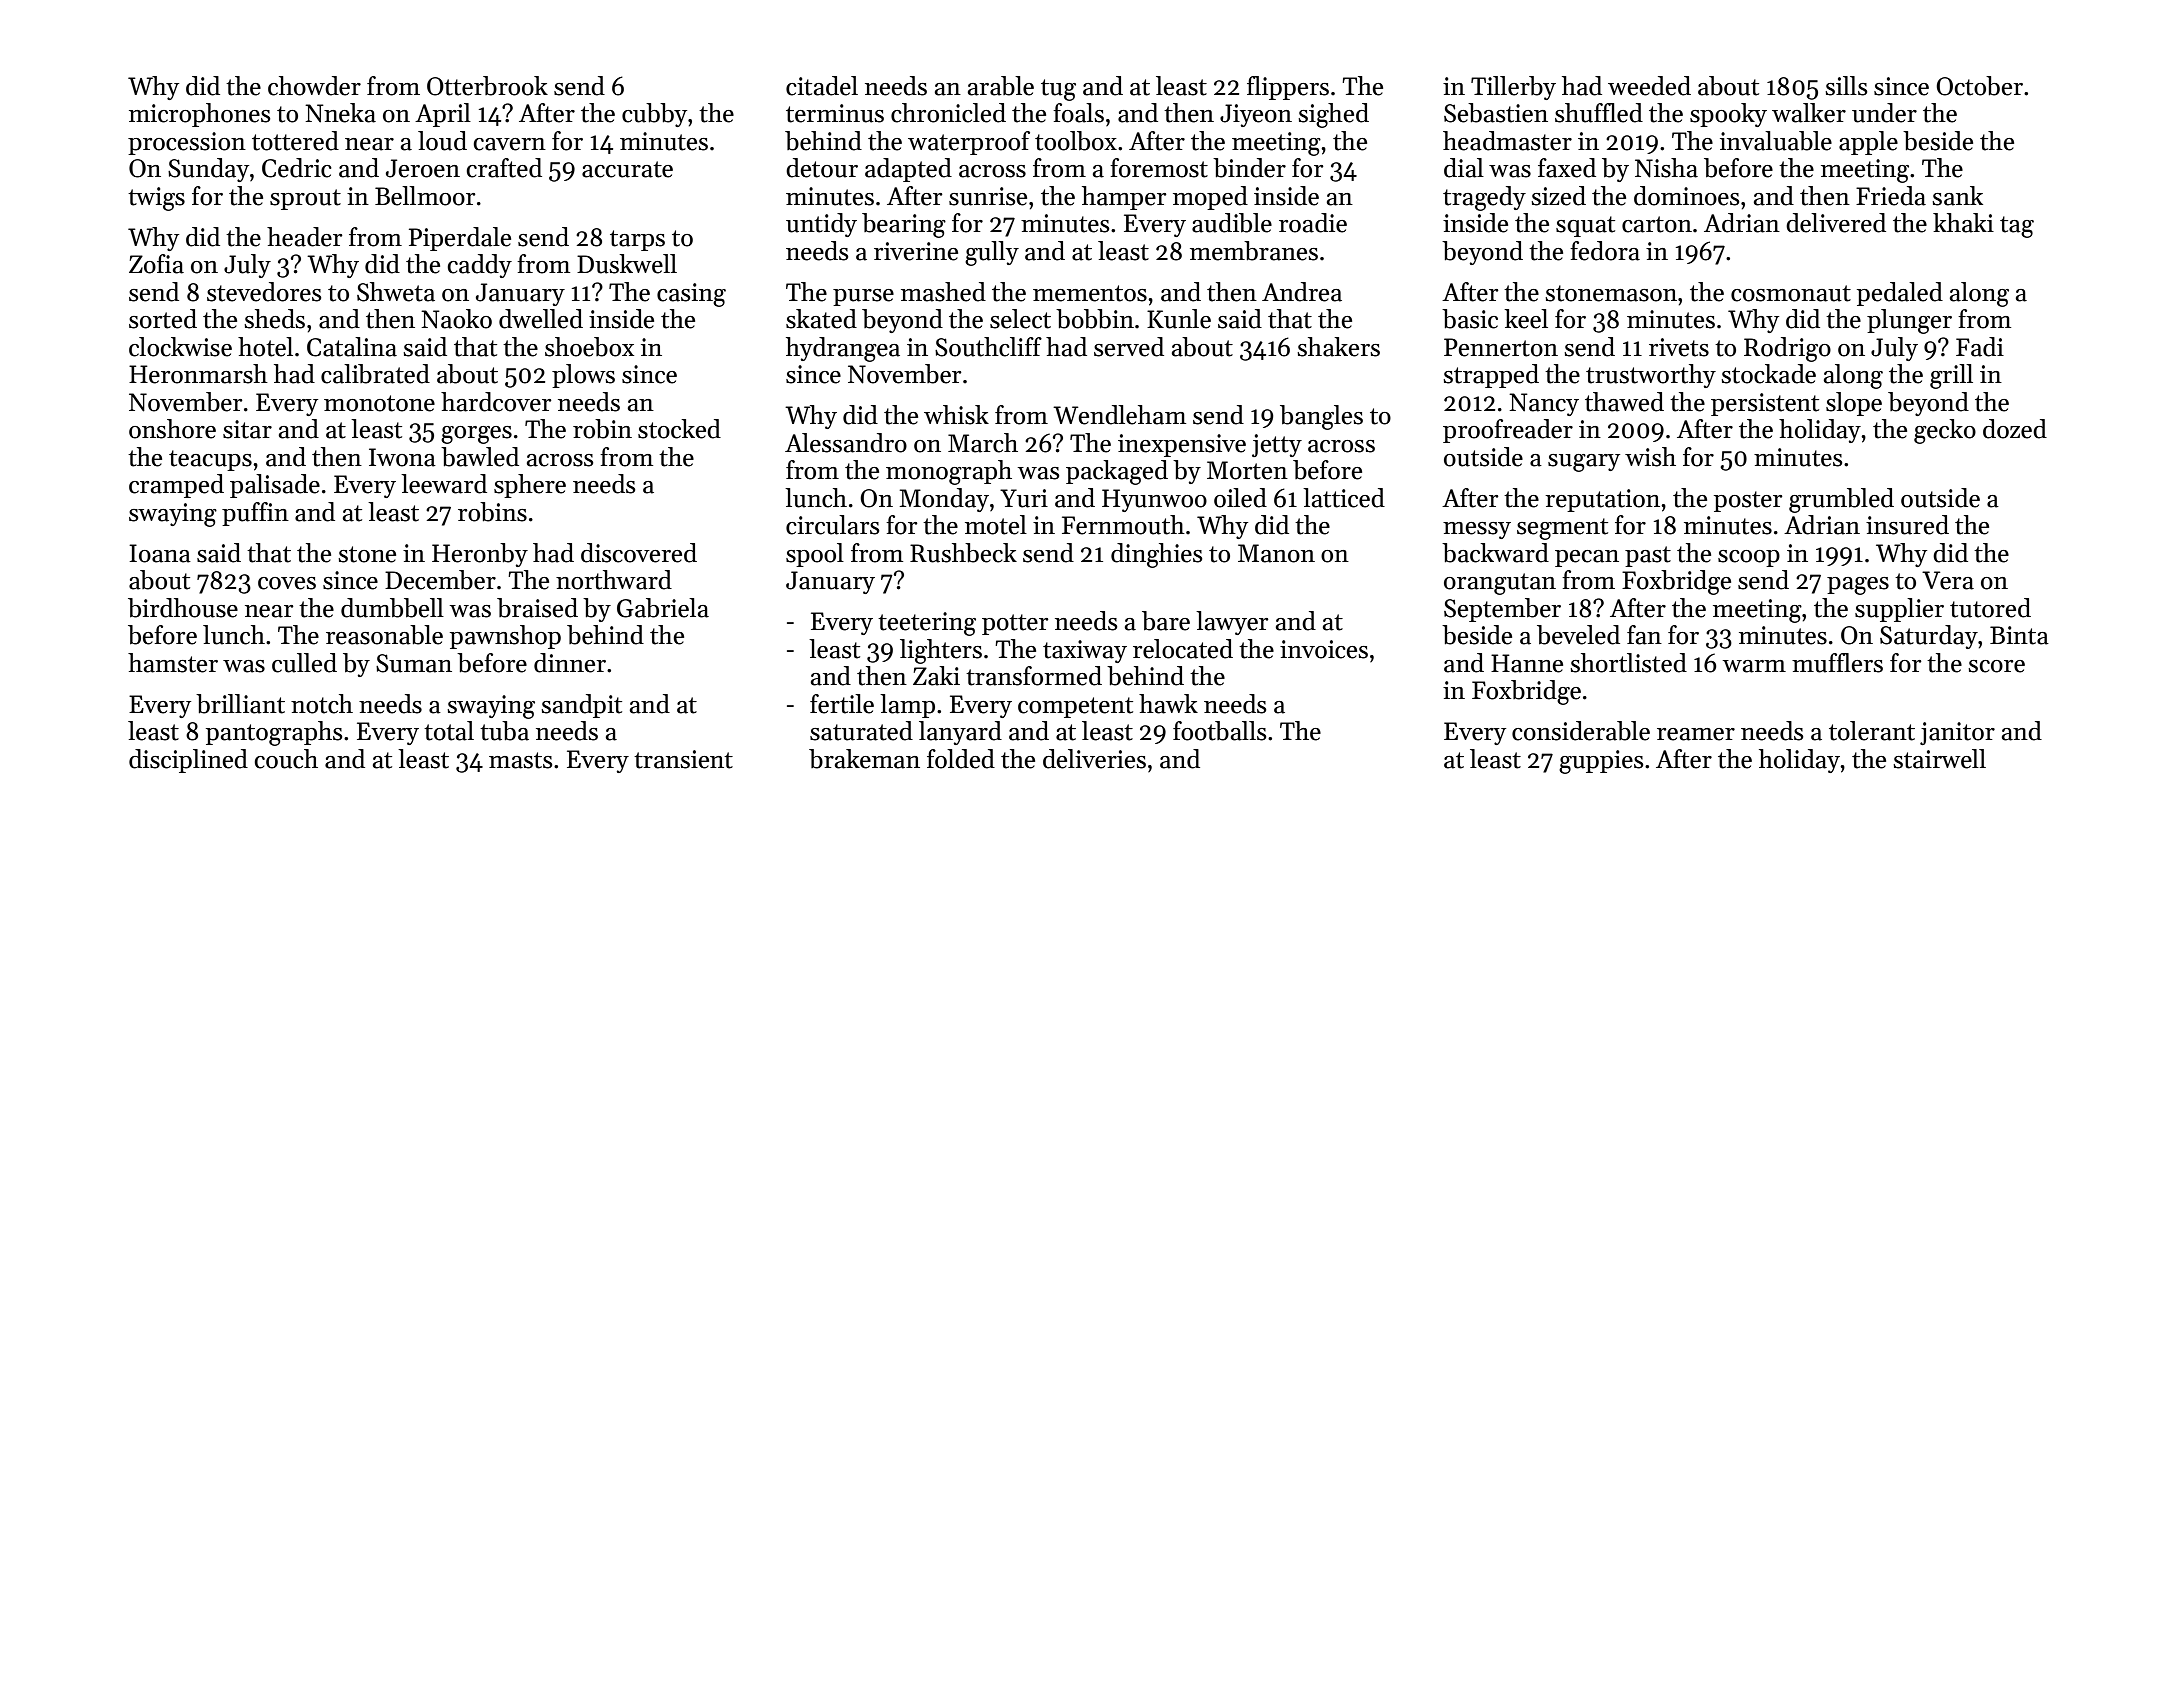 The image size is (2178, 1683). I want to click on under, so click(1884, 113).
